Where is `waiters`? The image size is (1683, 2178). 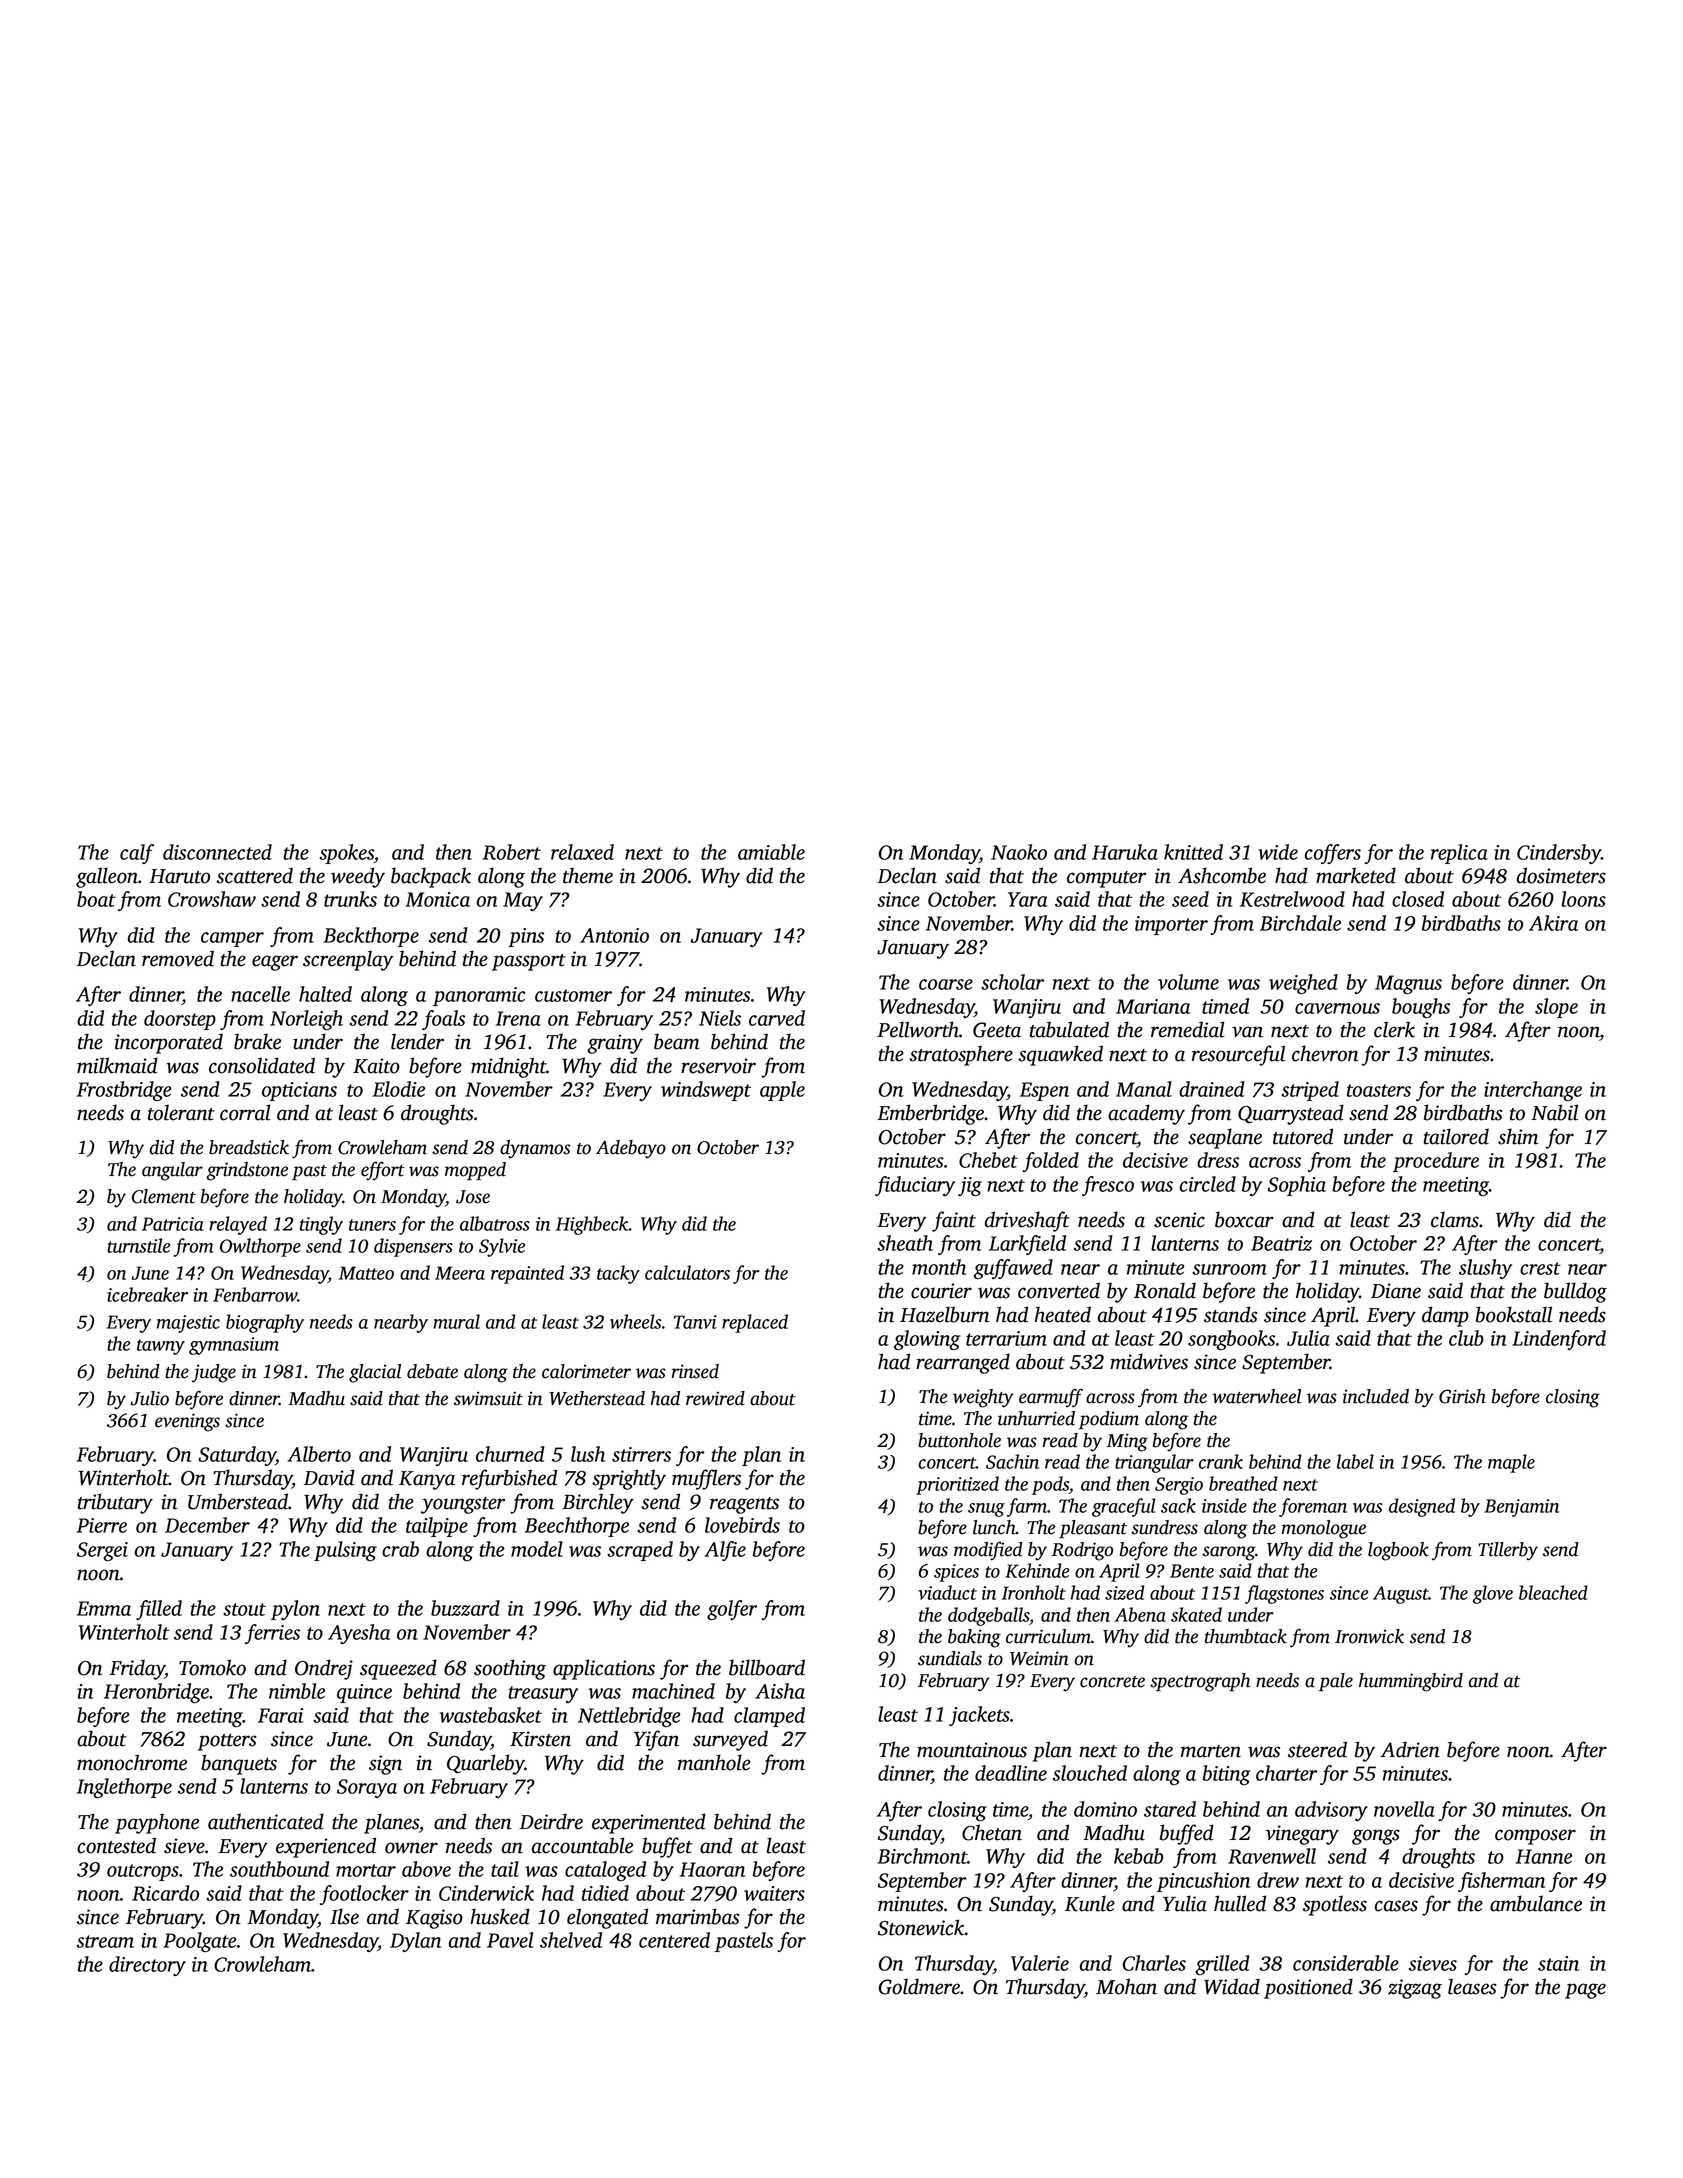 waiters is located at coordinates (774, 1893).
